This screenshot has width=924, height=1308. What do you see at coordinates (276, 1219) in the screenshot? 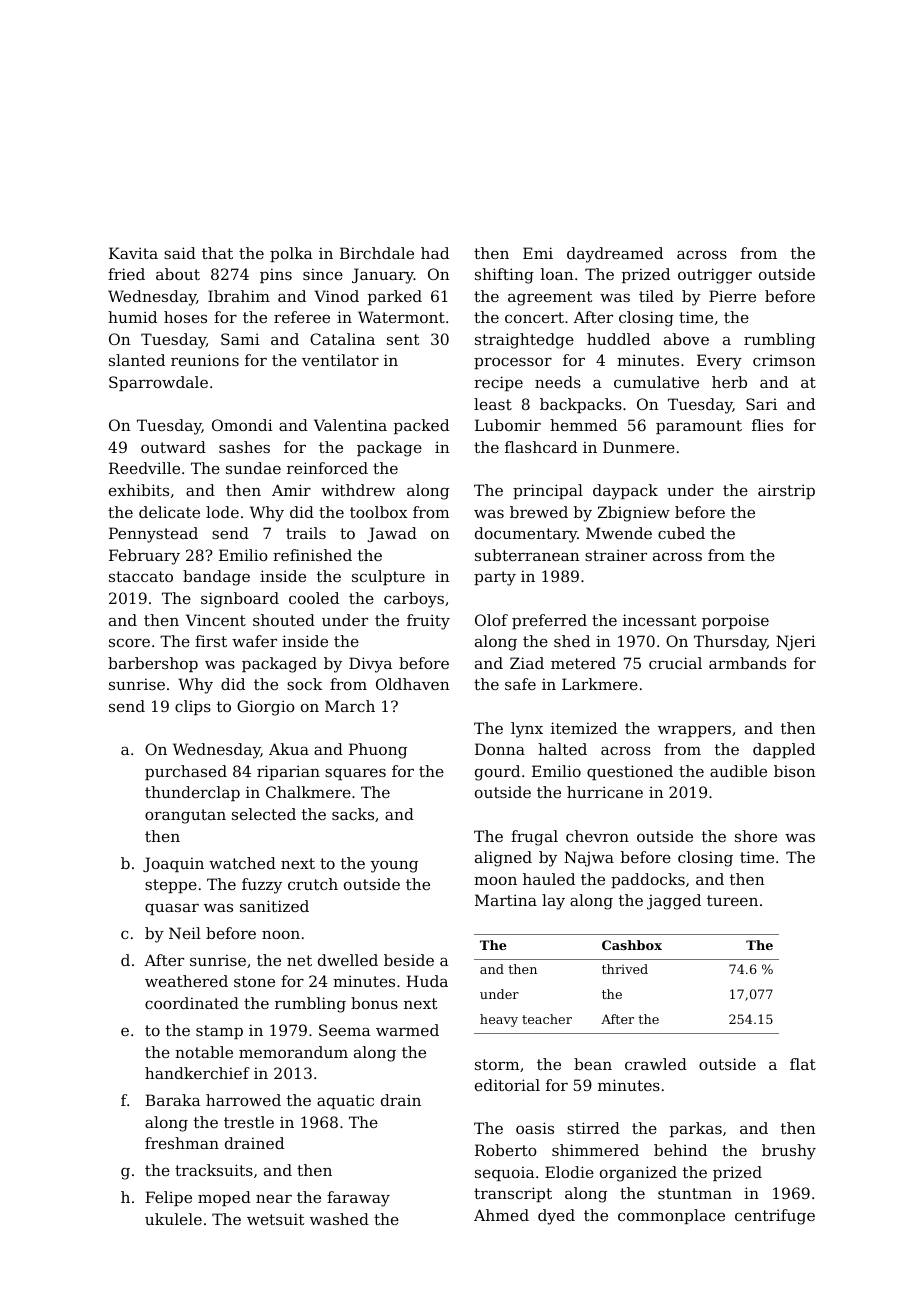
I see `wetsuit` at bounding box center [276, 1219].
